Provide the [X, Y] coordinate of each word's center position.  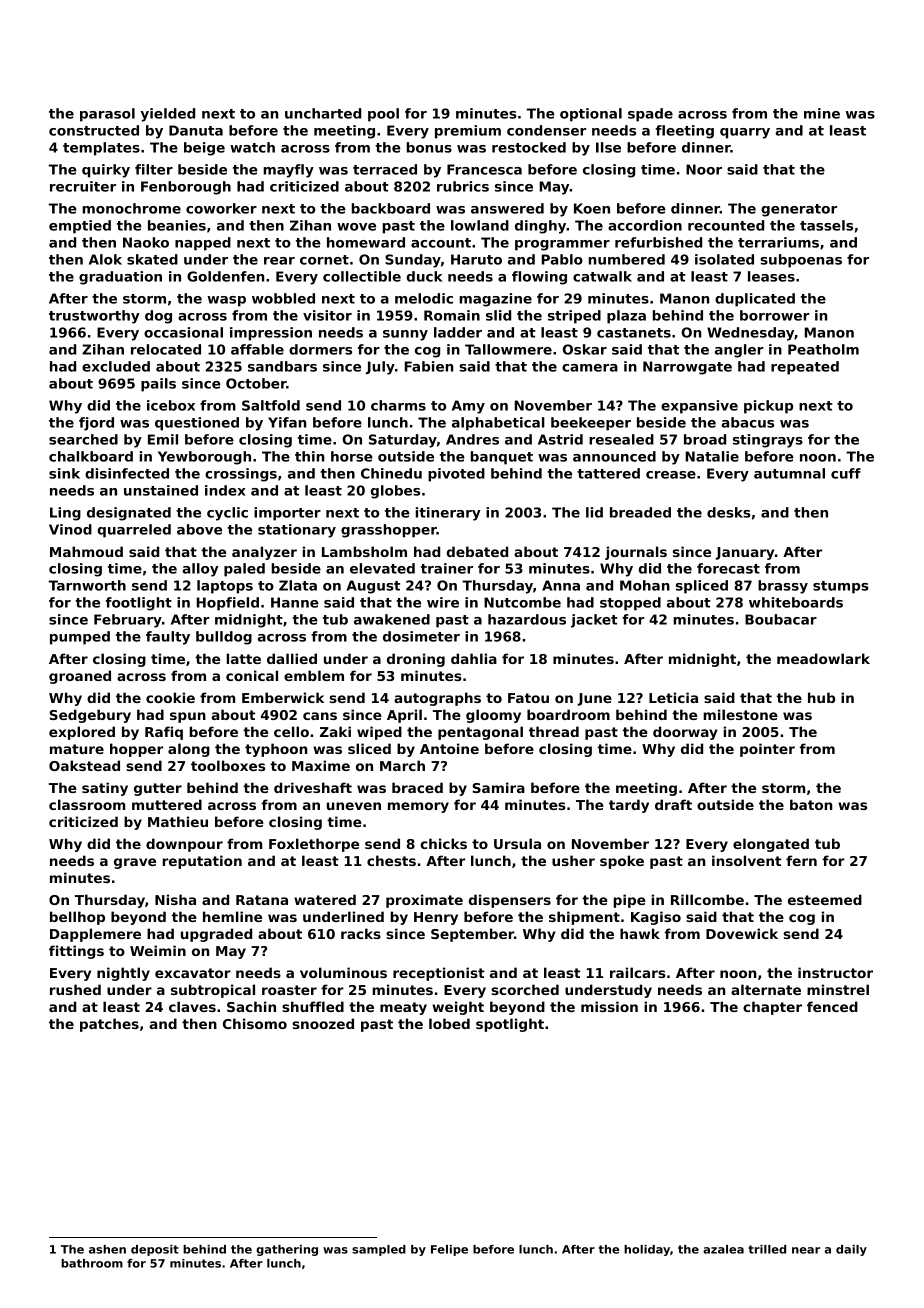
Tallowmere [508, 349]
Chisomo [255, 1023]
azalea [723, 1249]
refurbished [658, 242]
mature [77, 749]
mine [822, 113]
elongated [771, 845]
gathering [287, 1250]
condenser [546, 130]
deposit [155, 1250]
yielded [168, 115]
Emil [163, 439]
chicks [443, 843]
